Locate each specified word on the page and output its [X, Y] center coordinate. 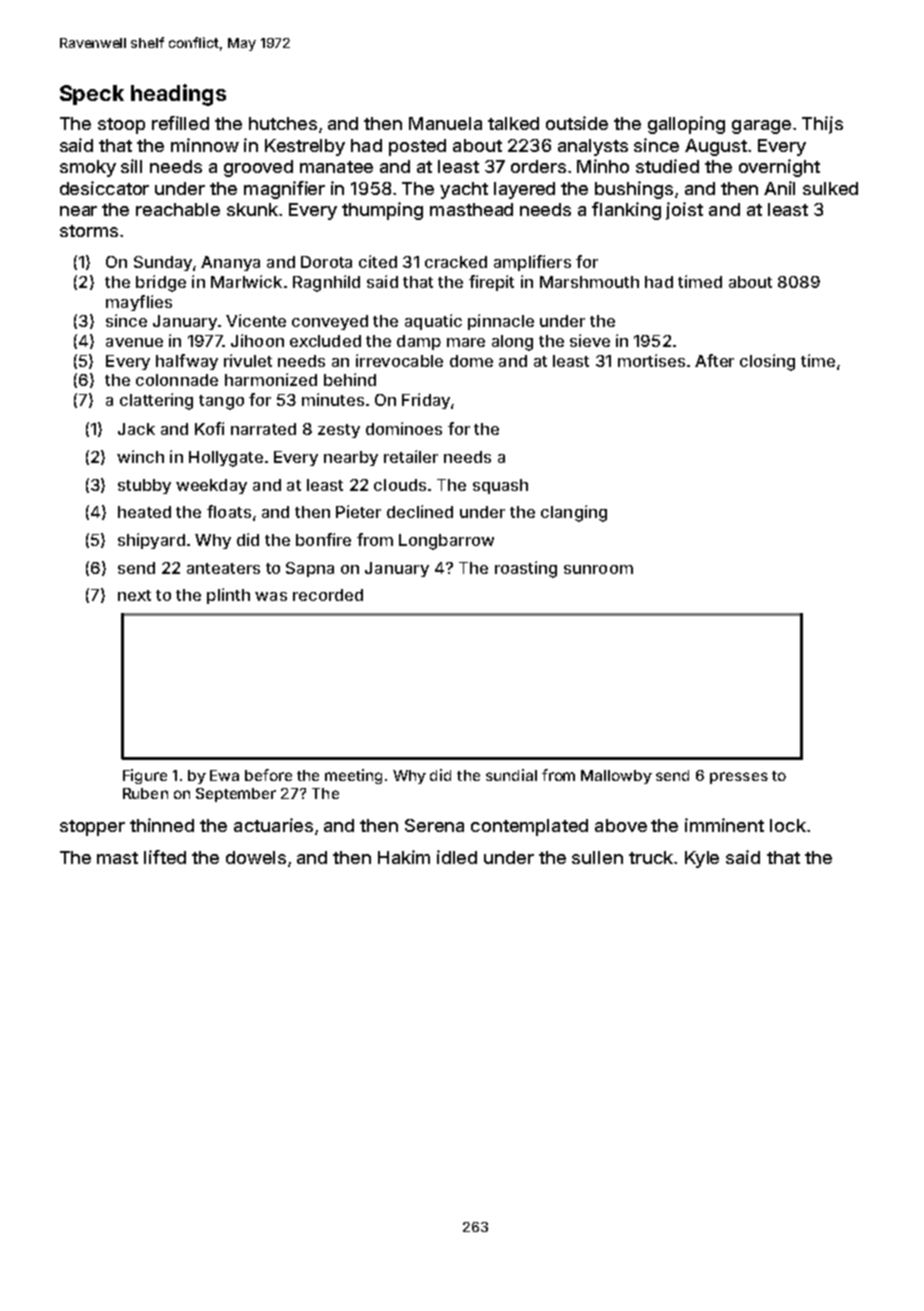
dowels [256, 857]
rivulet [248, 360]
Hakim [404, 857]
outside [577, 123]
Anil [779, 188]
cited [378, 261]
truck [651, 857]
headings [178, 95]
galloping [686, 125]
